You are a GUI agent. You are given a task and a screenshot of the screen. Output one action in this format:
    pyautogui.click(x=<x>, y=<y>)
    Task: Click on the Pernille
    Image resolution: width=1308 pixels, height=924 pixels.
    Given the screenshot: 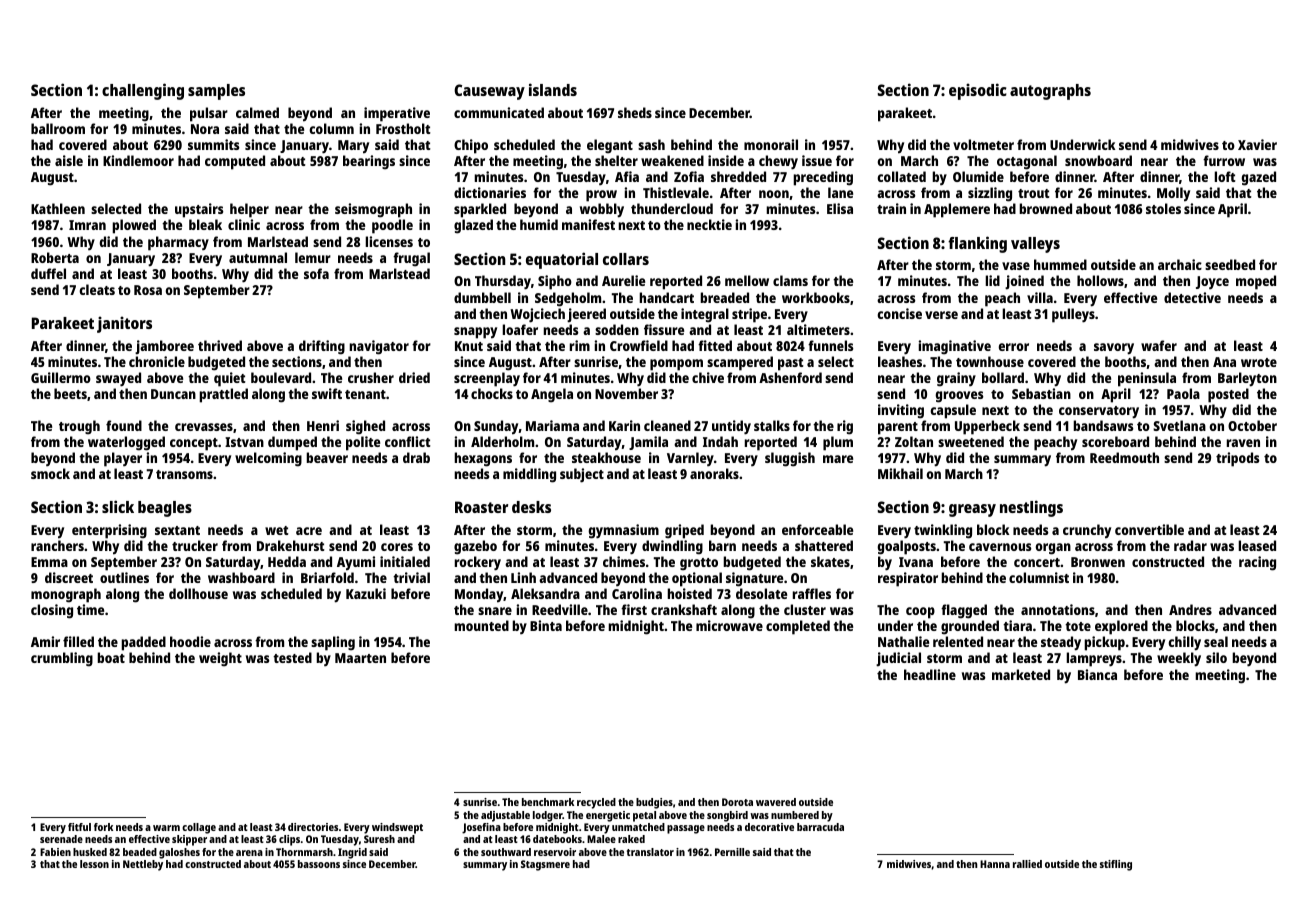 What is the action you would take?
    pyautogui.click(x=732, y=852)
